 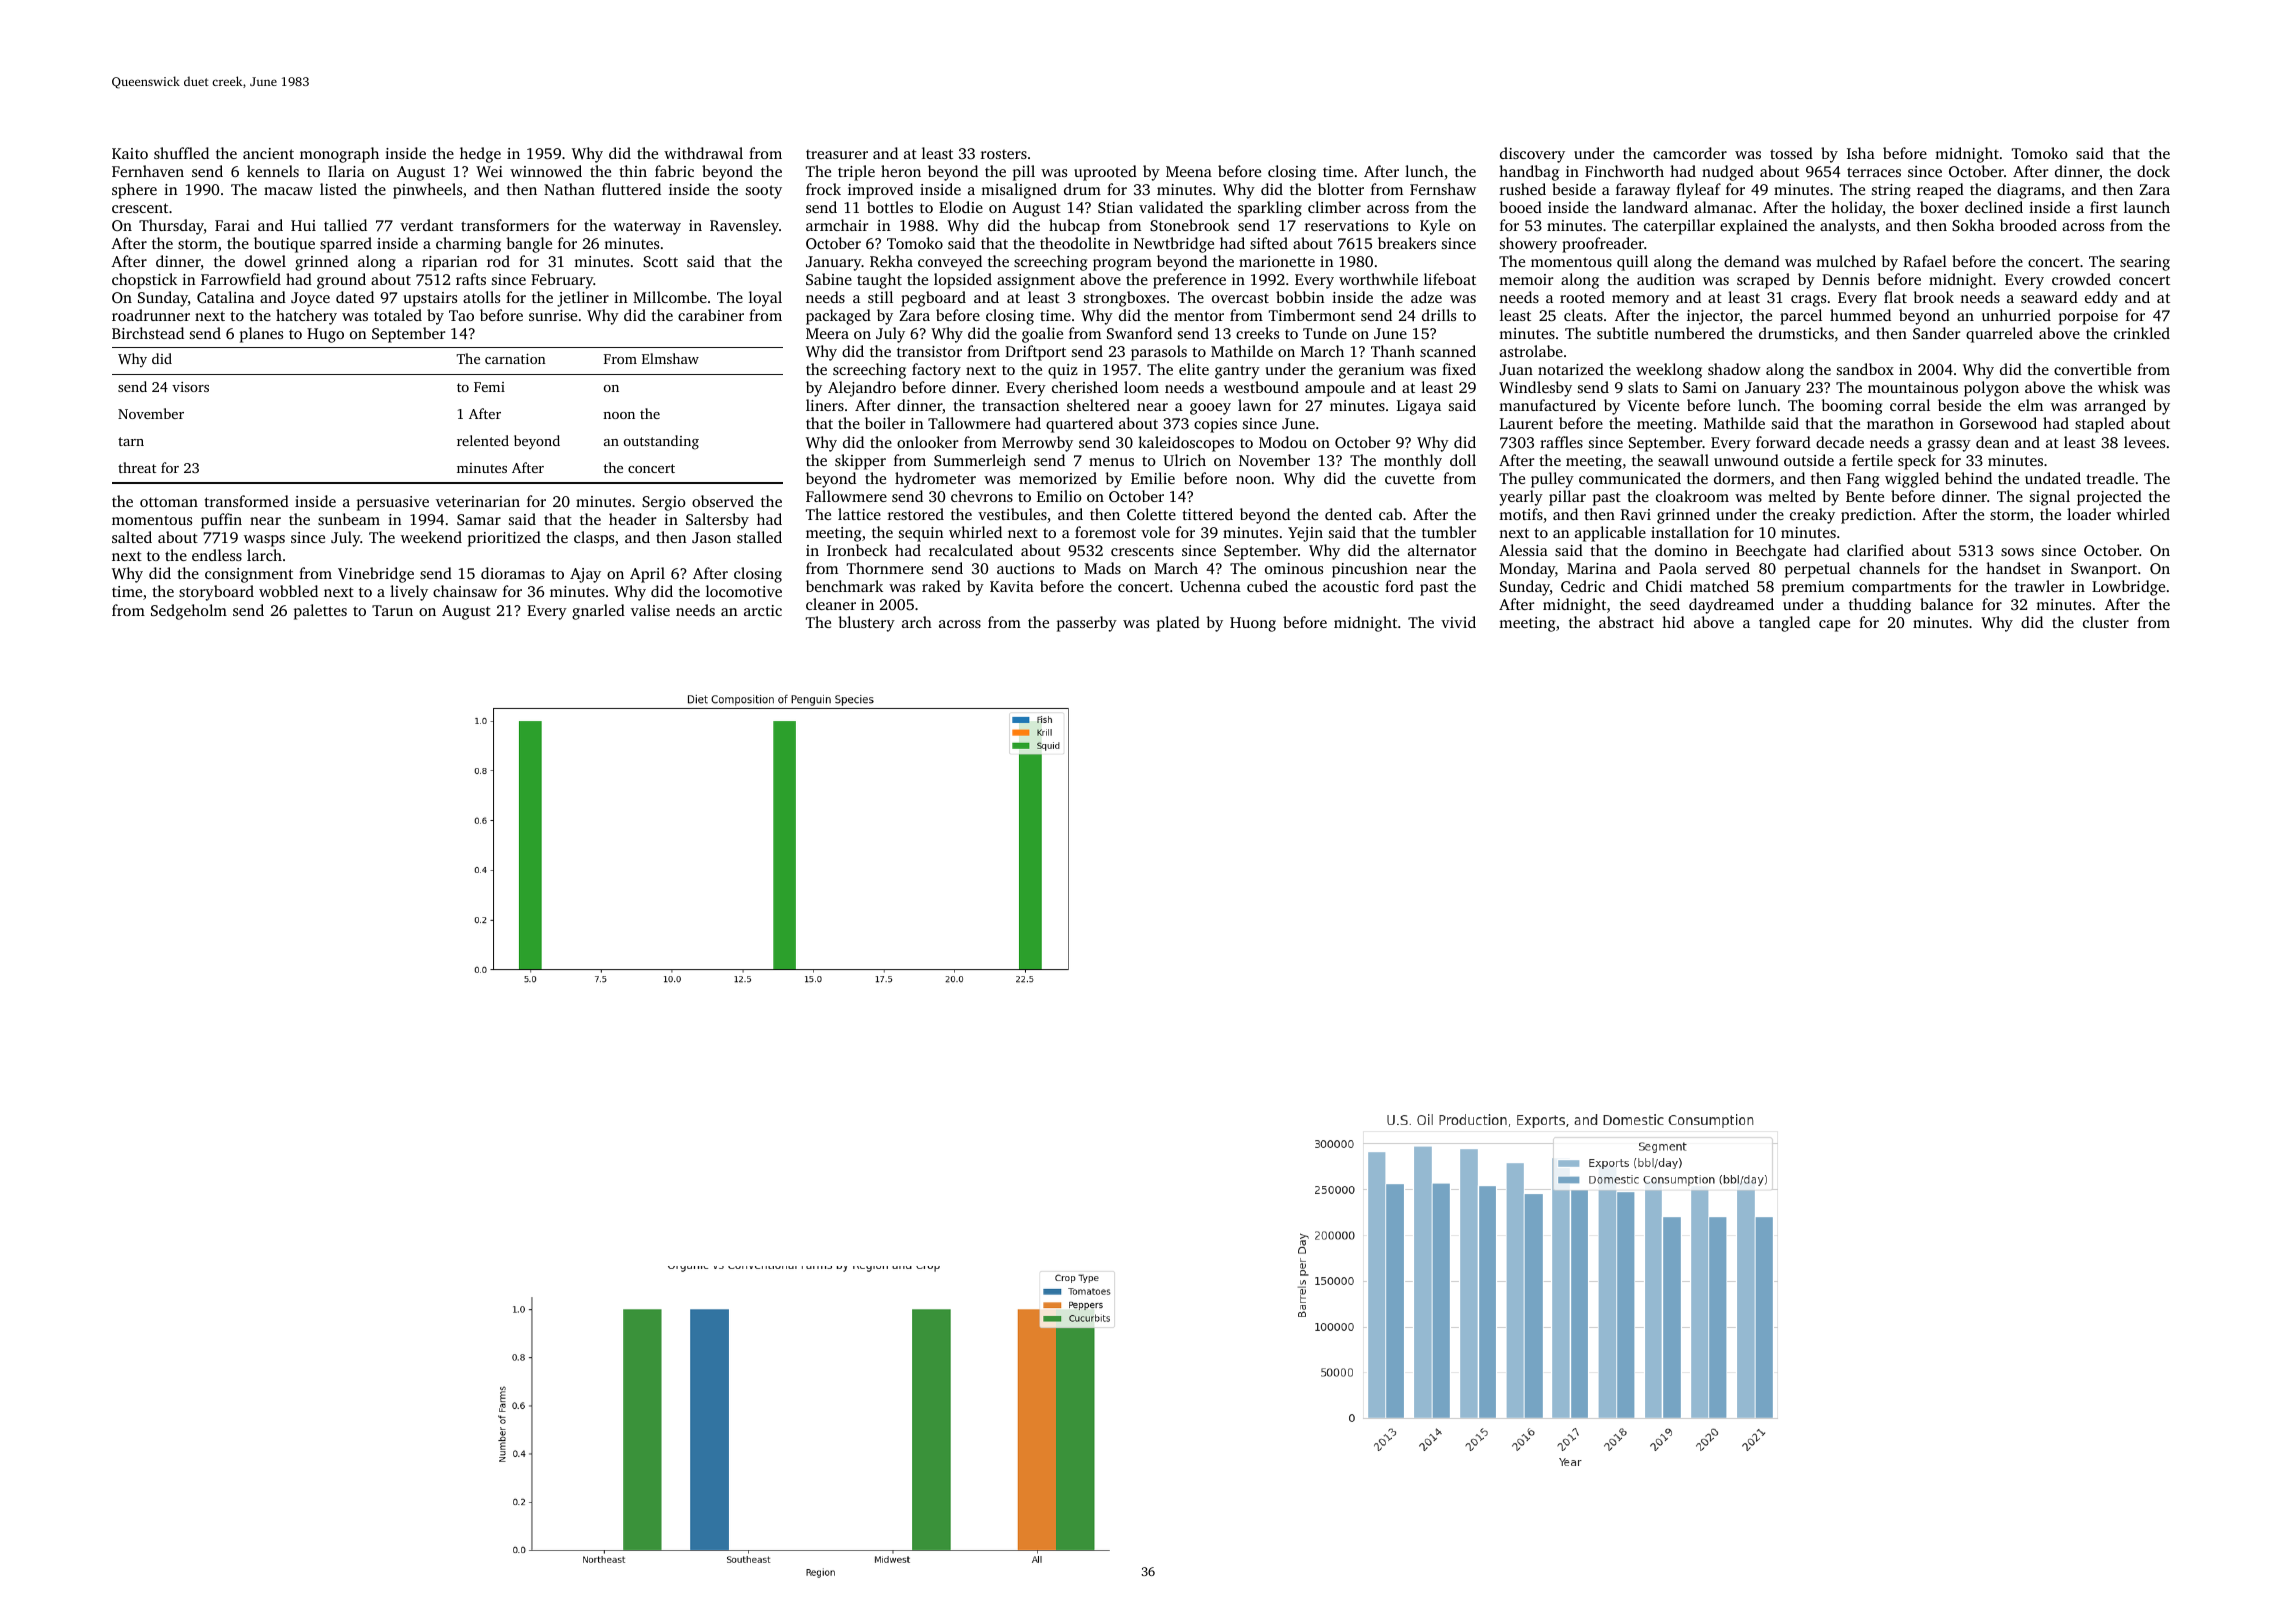 What do you see at coordinates (1378, 279) in the screenshot?
I see `worthwhile` at bounding box center [1378, 279].
